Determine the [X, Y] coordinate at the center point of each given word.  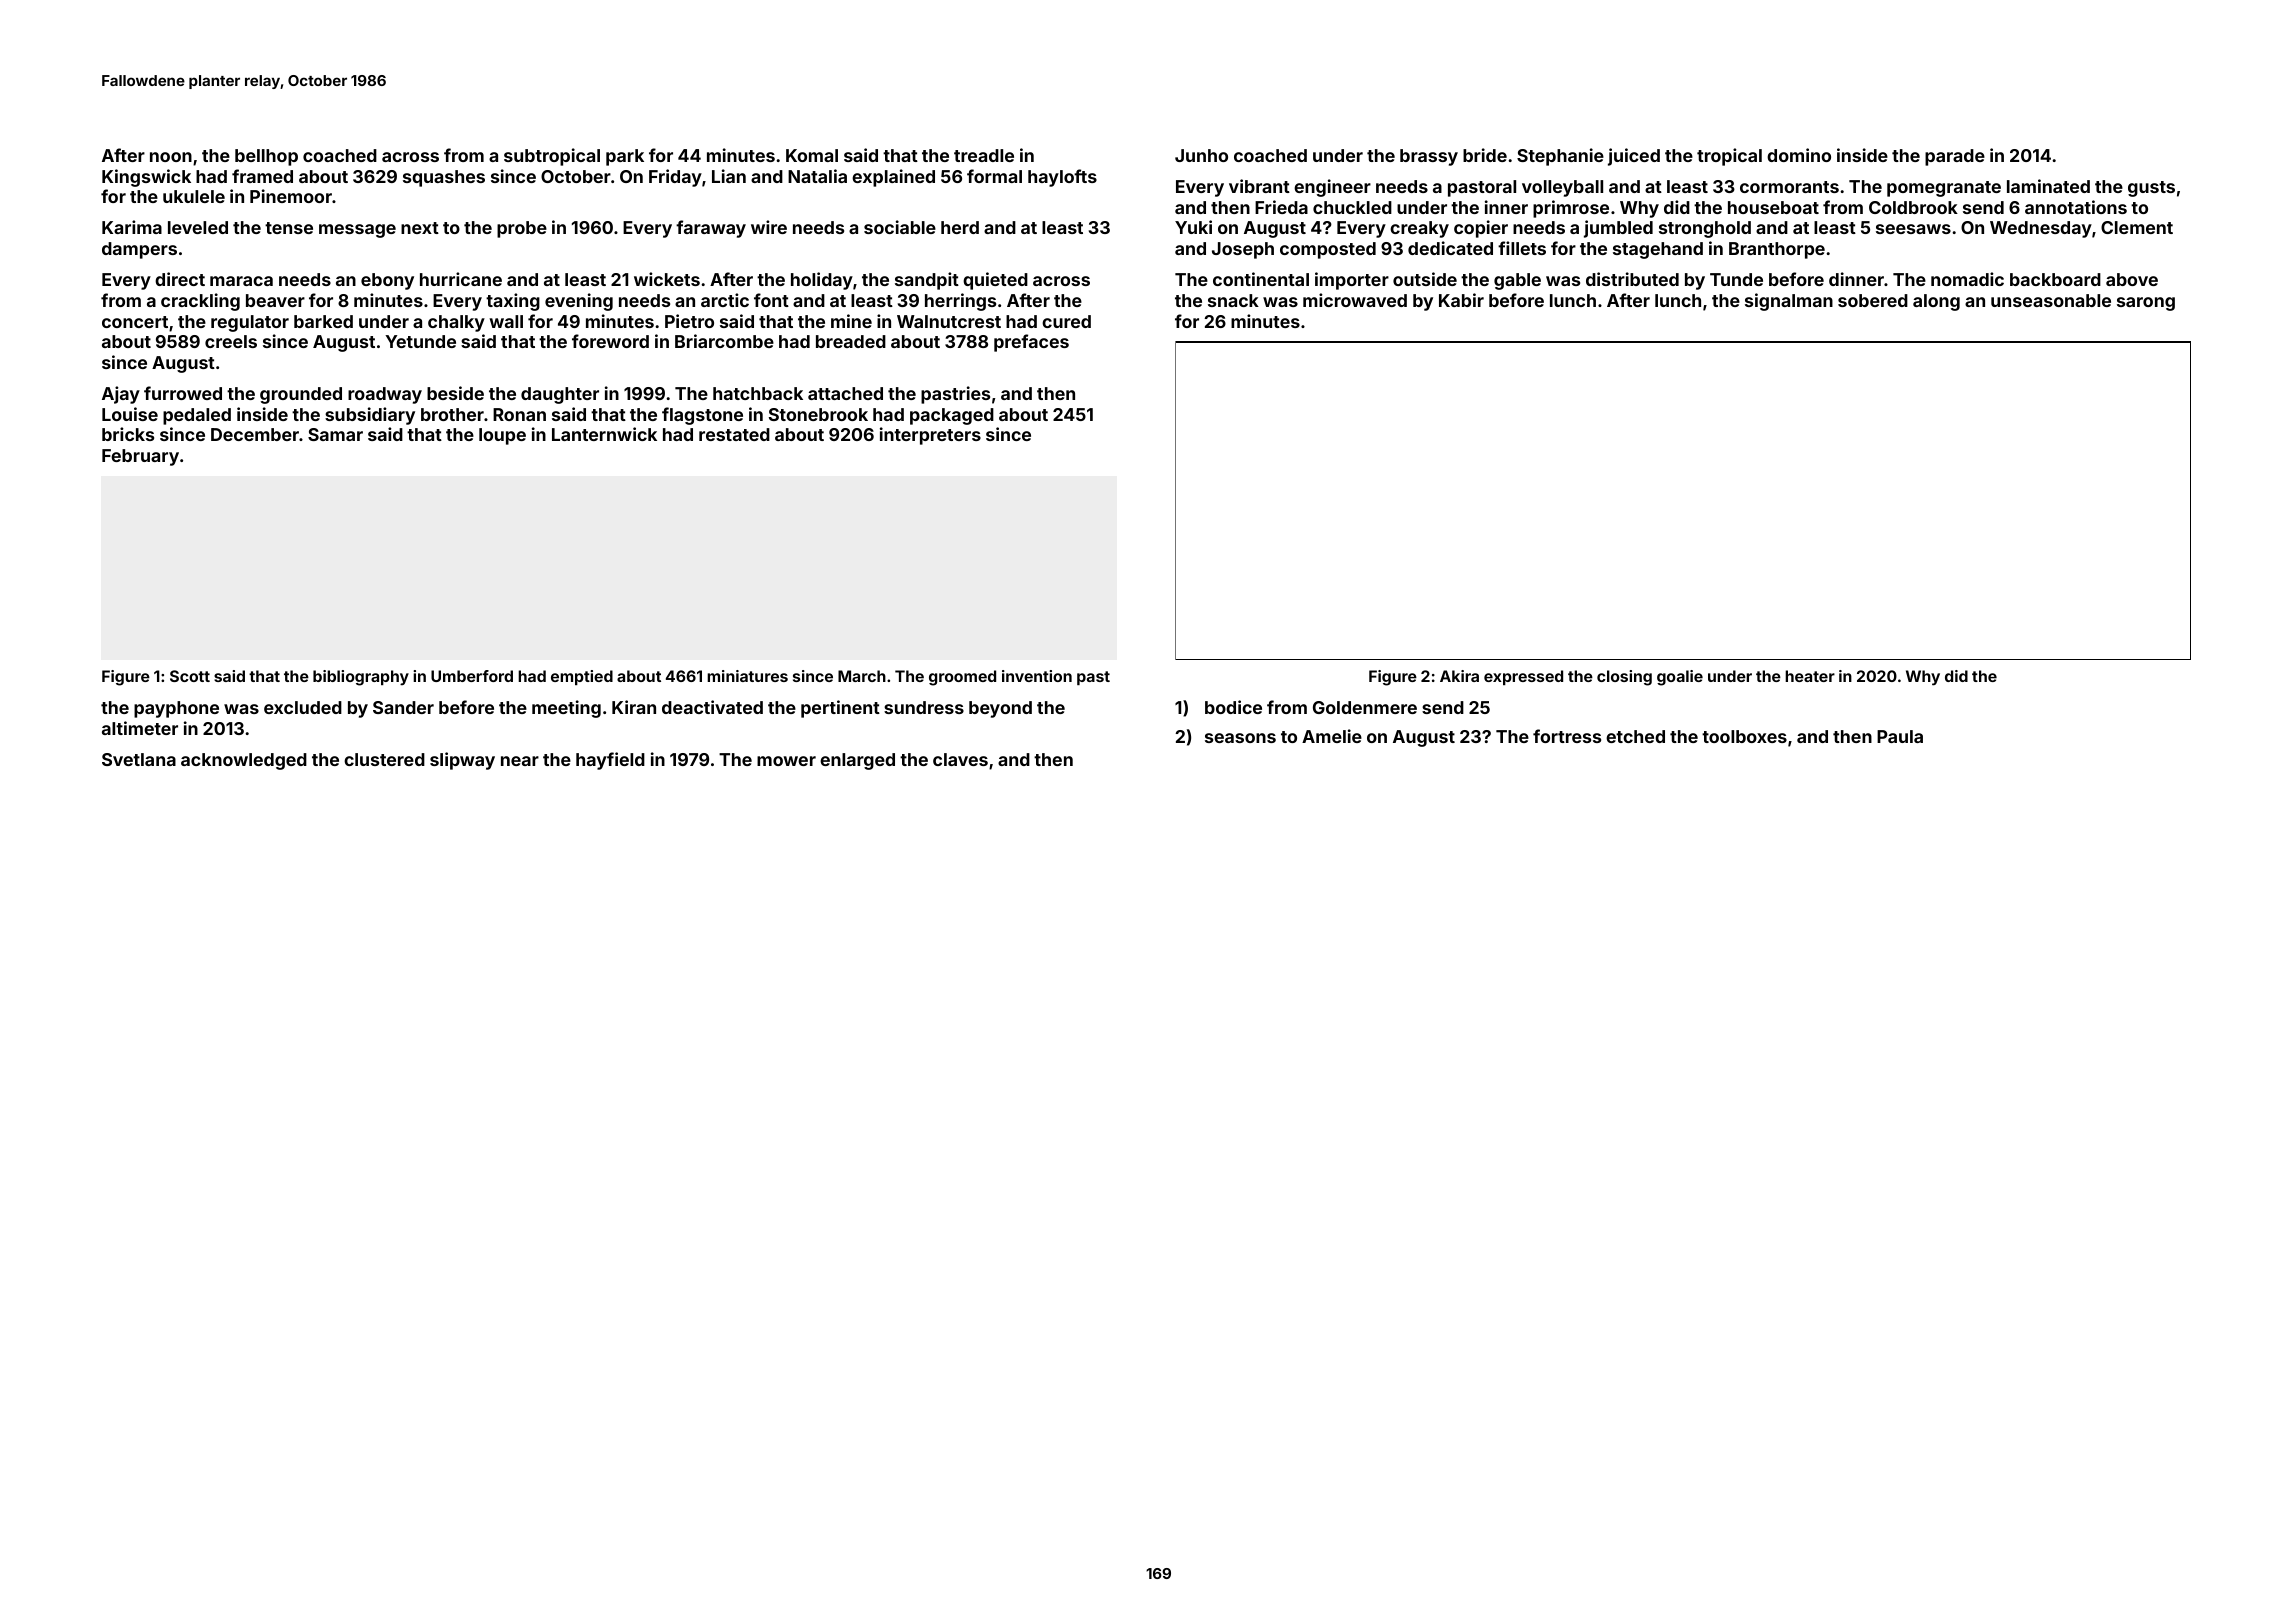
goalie [1680, 678]
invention [1037, 676]
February [140, 457]
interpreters [930, 436]
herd [960, 227]
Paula [1900, 736]
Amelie [1332, 736]
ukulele [194, 196]
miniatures [747, 676]
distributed [1632, 279]
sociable [900, 227]
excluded [303, 707]
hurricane [461, 279]
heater [1810, 676]
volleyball [1562, 188]
